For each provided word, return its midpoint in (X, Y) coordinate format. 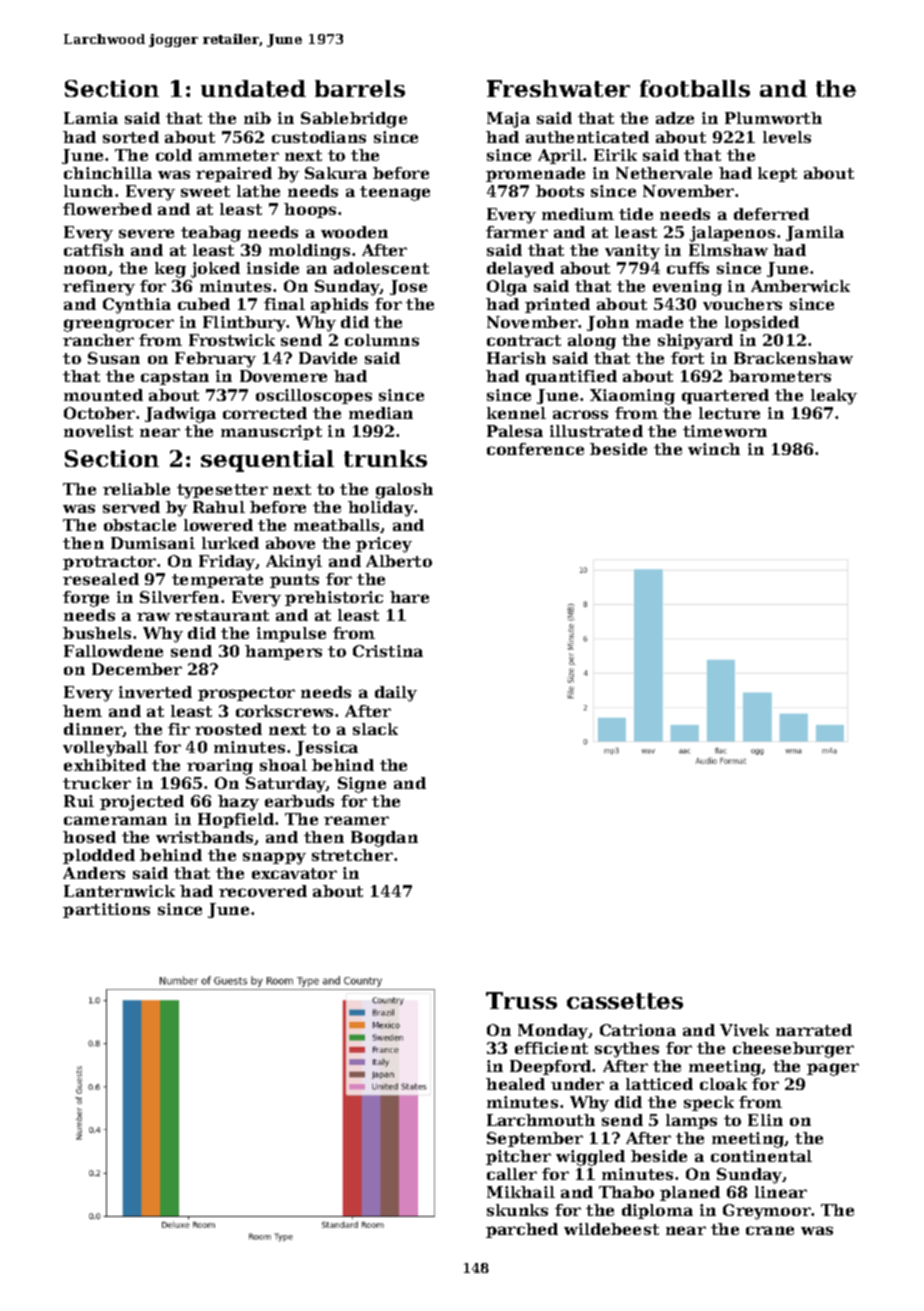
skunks (517, 1210)
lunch (88, 191)
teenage (395, 193)
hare (409, 597)
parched (522, 1230)
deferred (771, 214)
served (131, 507)
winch (714, 449)
